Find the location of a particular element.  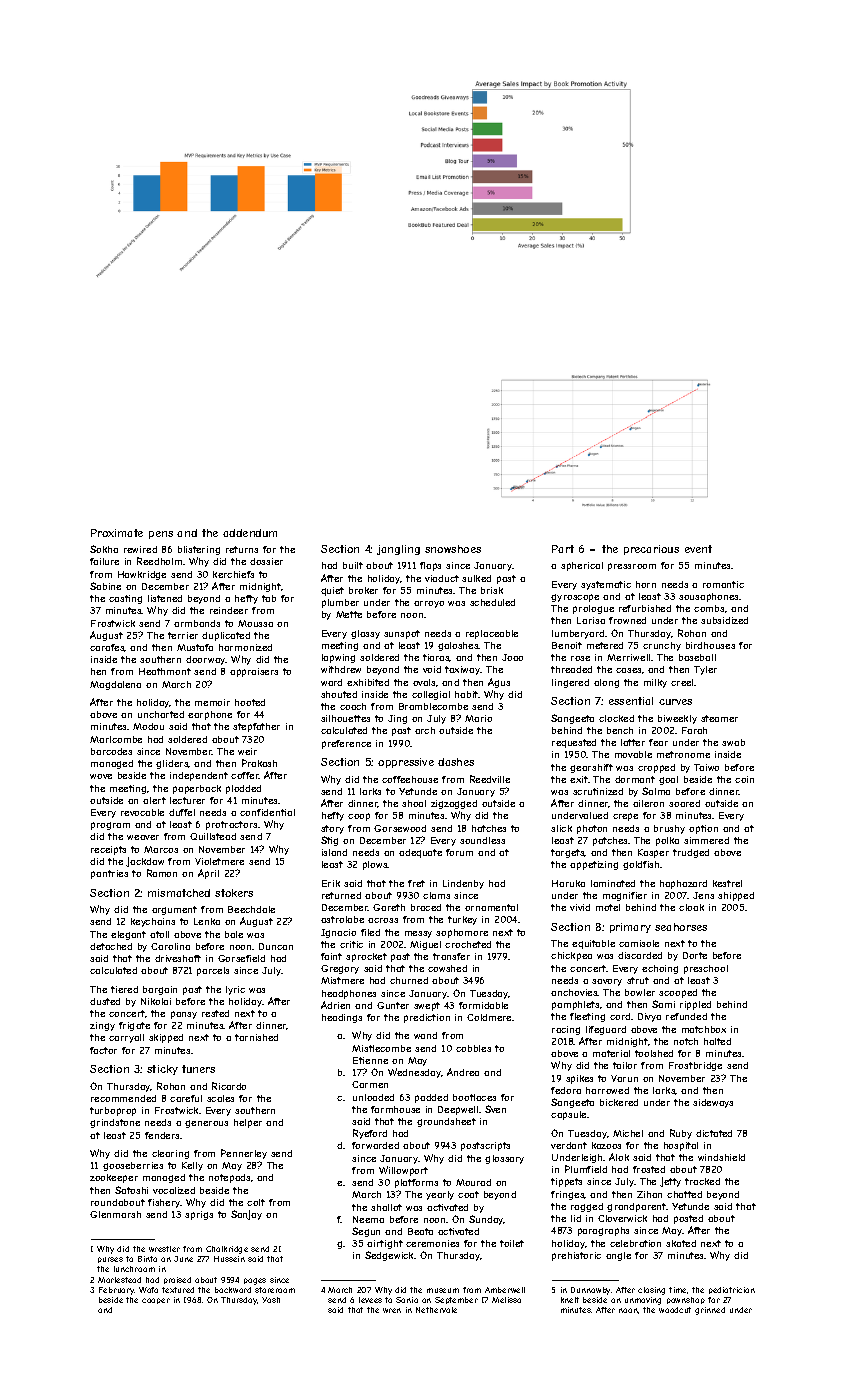

Nethervale is located at coordinates (436, 1310).
